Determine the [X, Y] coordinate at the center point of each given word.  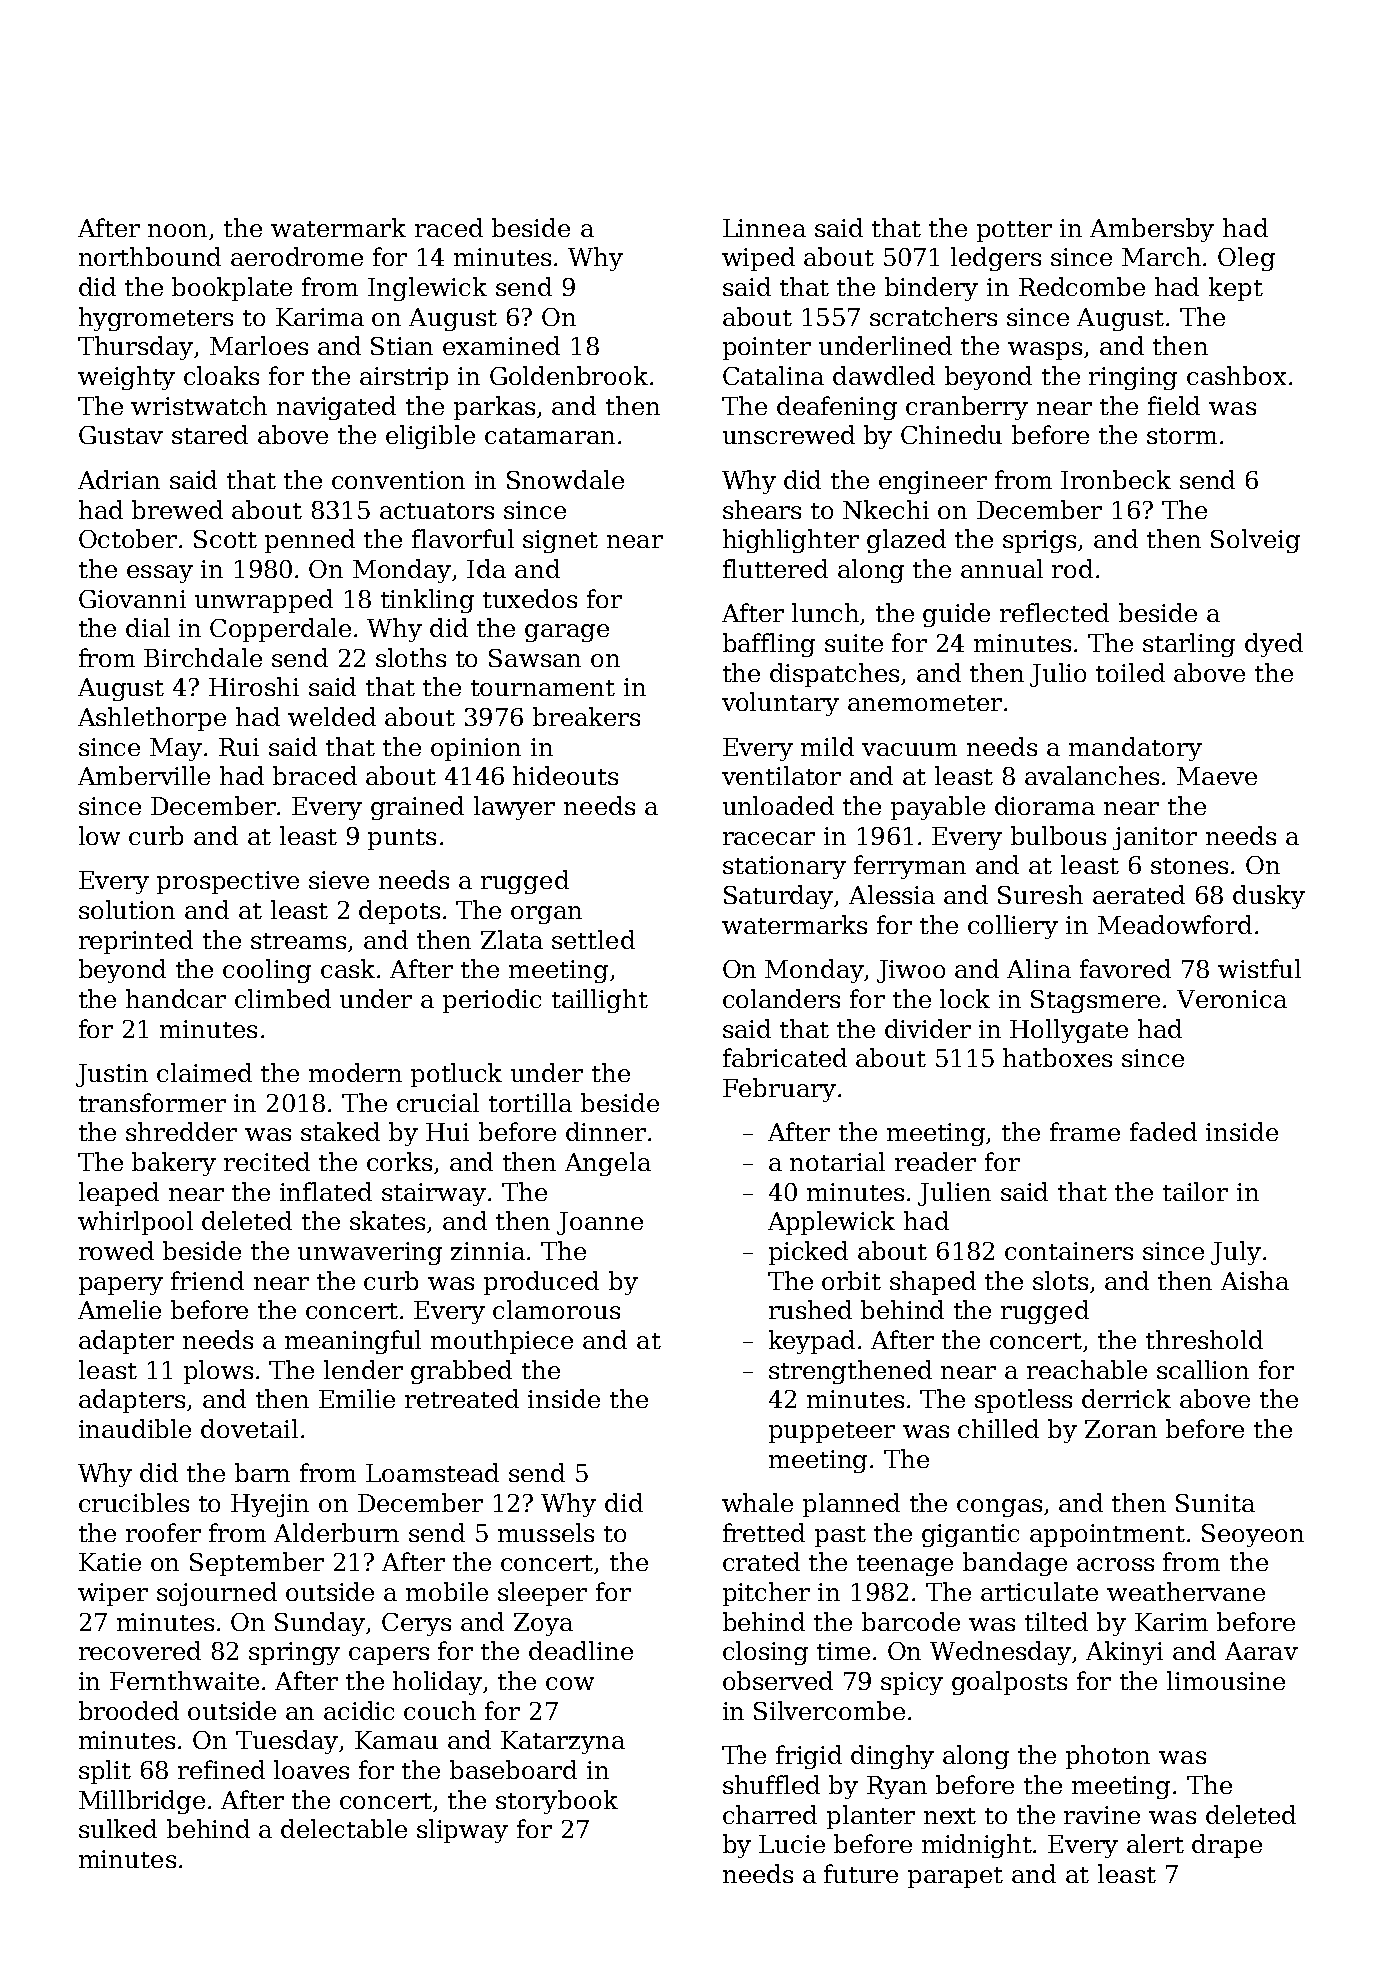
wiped [758, 259]
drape [1227, 1846]
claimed [204, 1072]
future [861, 1873]
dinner [606, 1131]
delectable [344, 1828]
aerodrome [297, 256]
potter [1014, 231]
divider [928, 1028]
